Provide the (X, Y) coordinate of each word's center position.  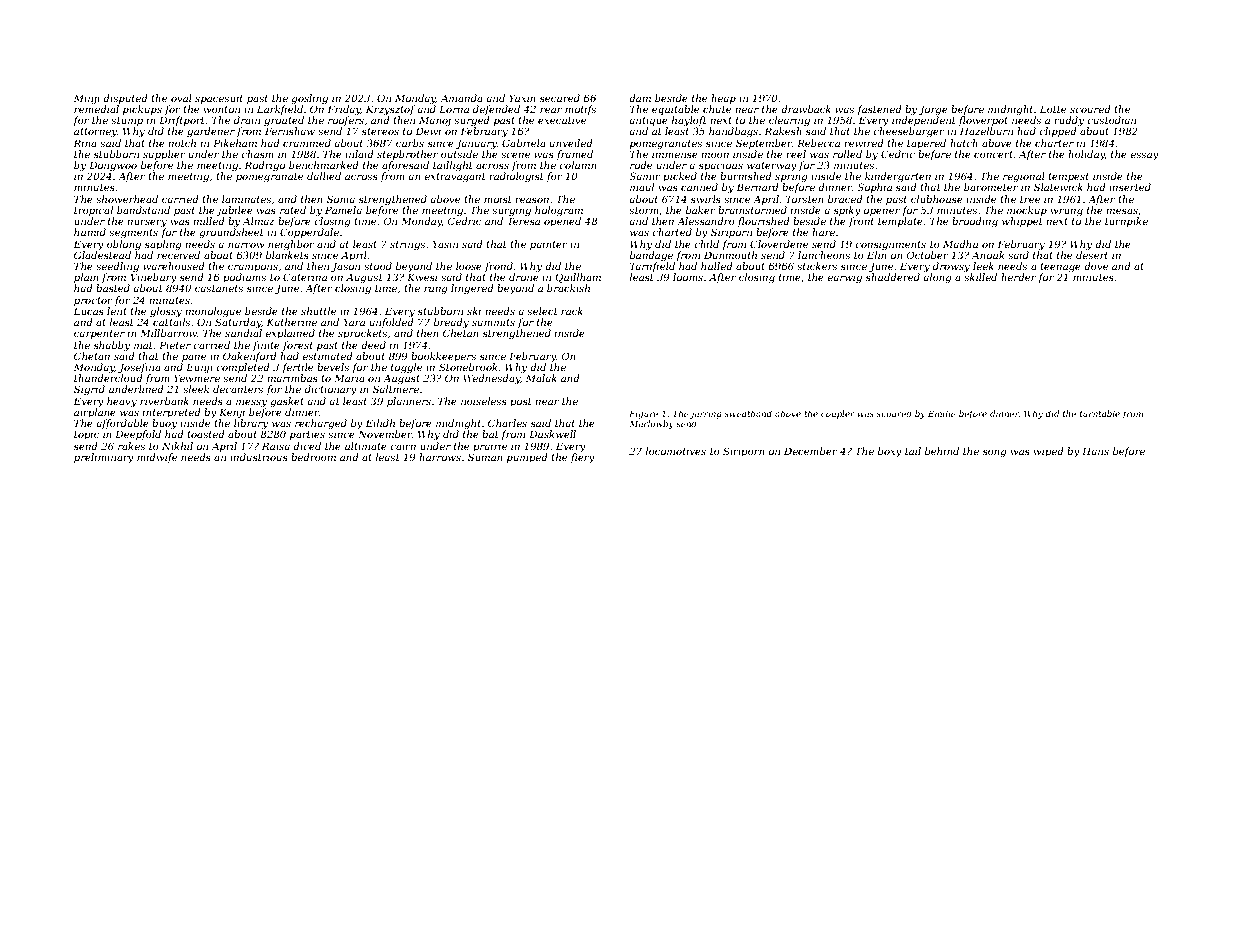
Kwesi (422, 277)
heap (723, 99)
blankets (287, 255)
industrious (259, 457)
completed (243, 368)
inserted (1130, 187)
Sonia (341, 199)
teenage (1060, 267)
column (578, 165)
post (520, 402)
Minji (86, 99)
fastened (879, 110)
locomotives (676, 451)
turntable (1100, 413)
